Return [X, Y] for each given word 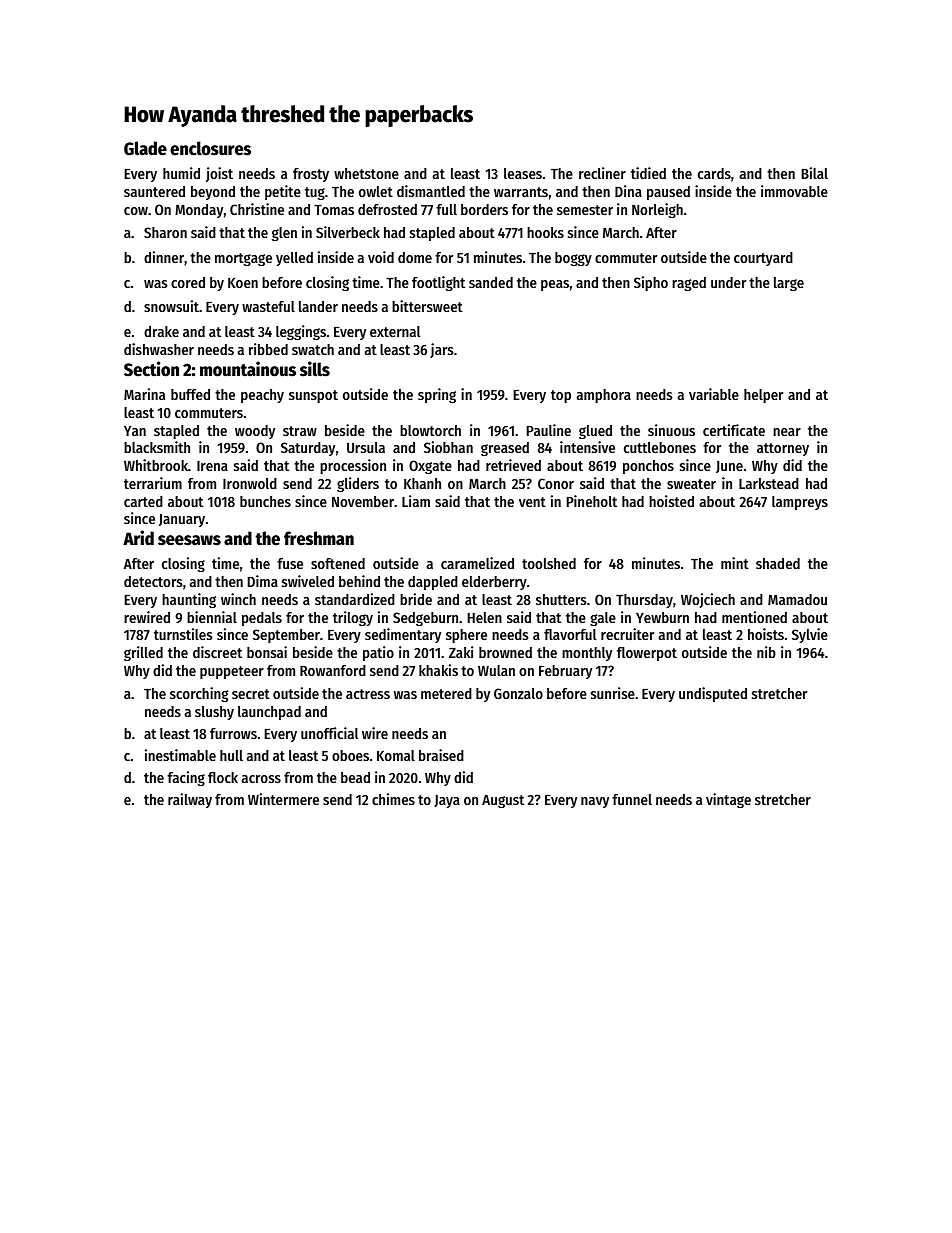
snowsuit [171, 306]
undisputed [713, 694]
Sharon [165, 232]
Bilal [815, 173]
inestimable [180, 755]
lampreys [800, 503]
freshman [319, 538]
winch [238, 599]
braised [441, 755]
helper [763, 396]
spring [437, 395]
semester [585, 210]
